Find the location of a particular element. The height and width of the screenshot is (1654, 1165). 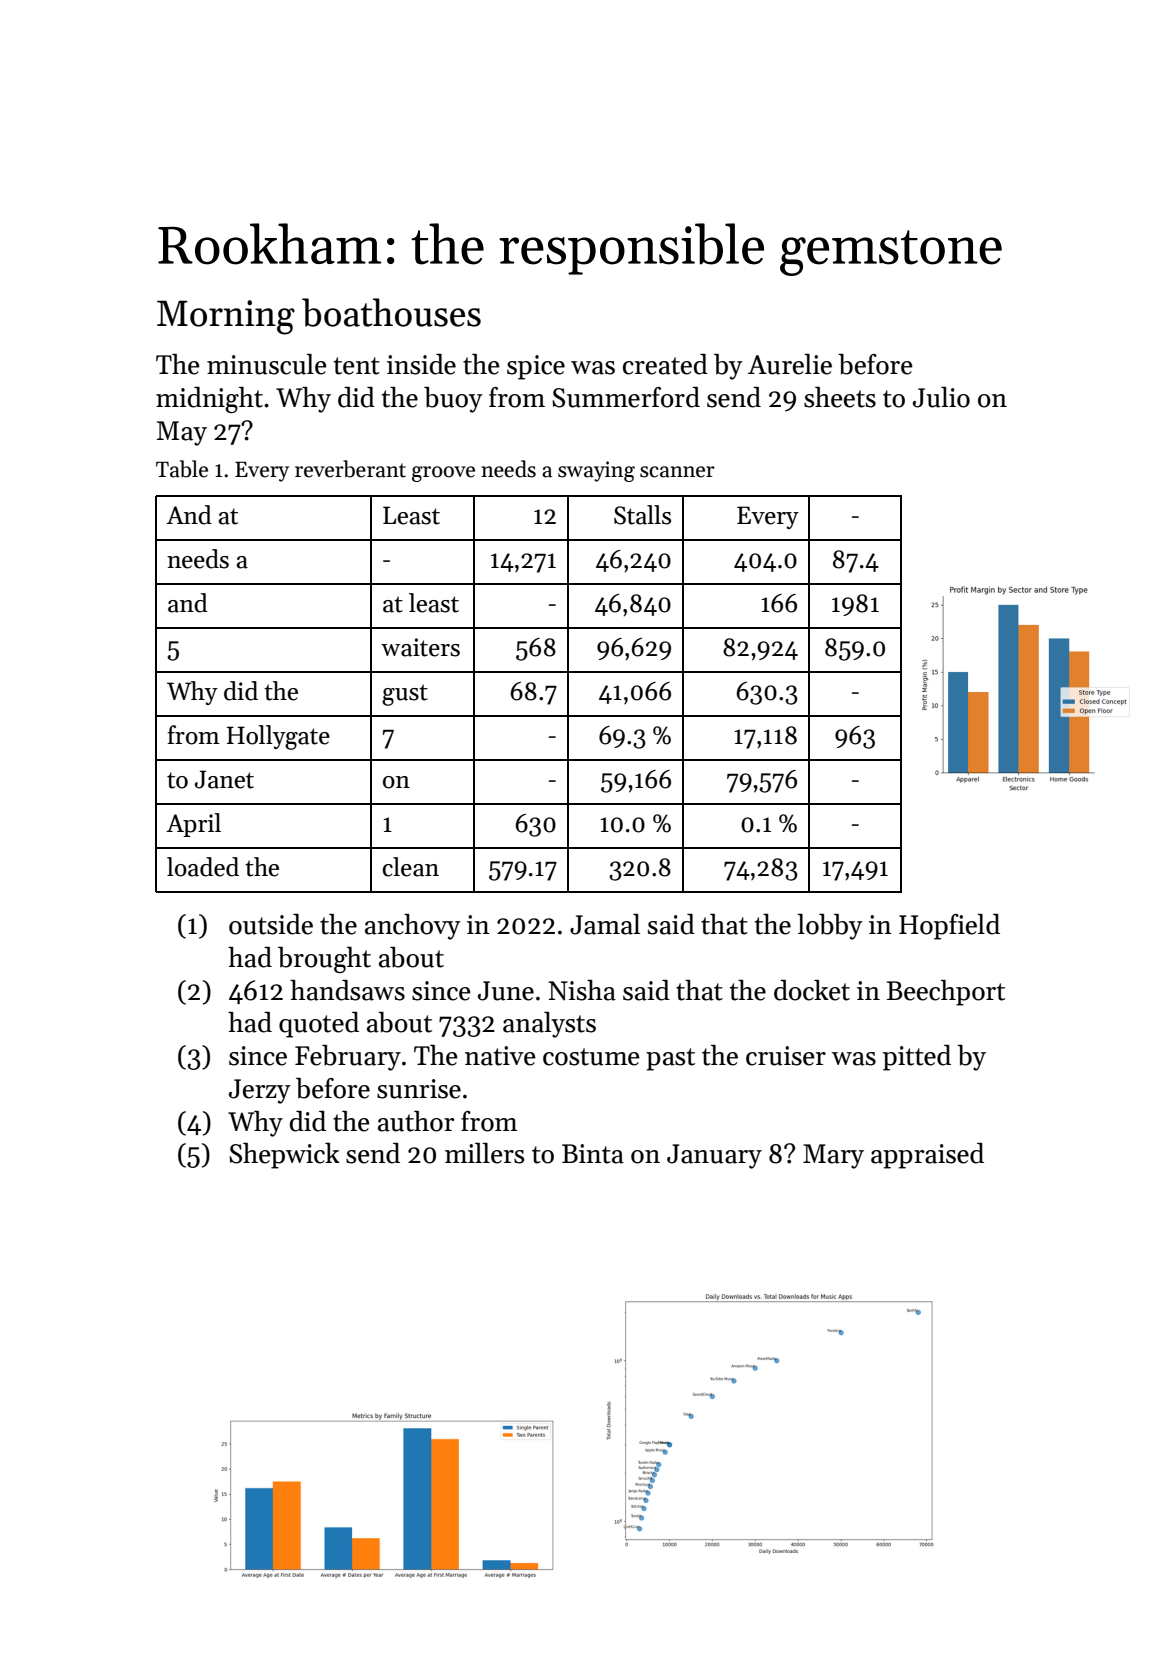

Morning is located at coordinates (226, 317).
